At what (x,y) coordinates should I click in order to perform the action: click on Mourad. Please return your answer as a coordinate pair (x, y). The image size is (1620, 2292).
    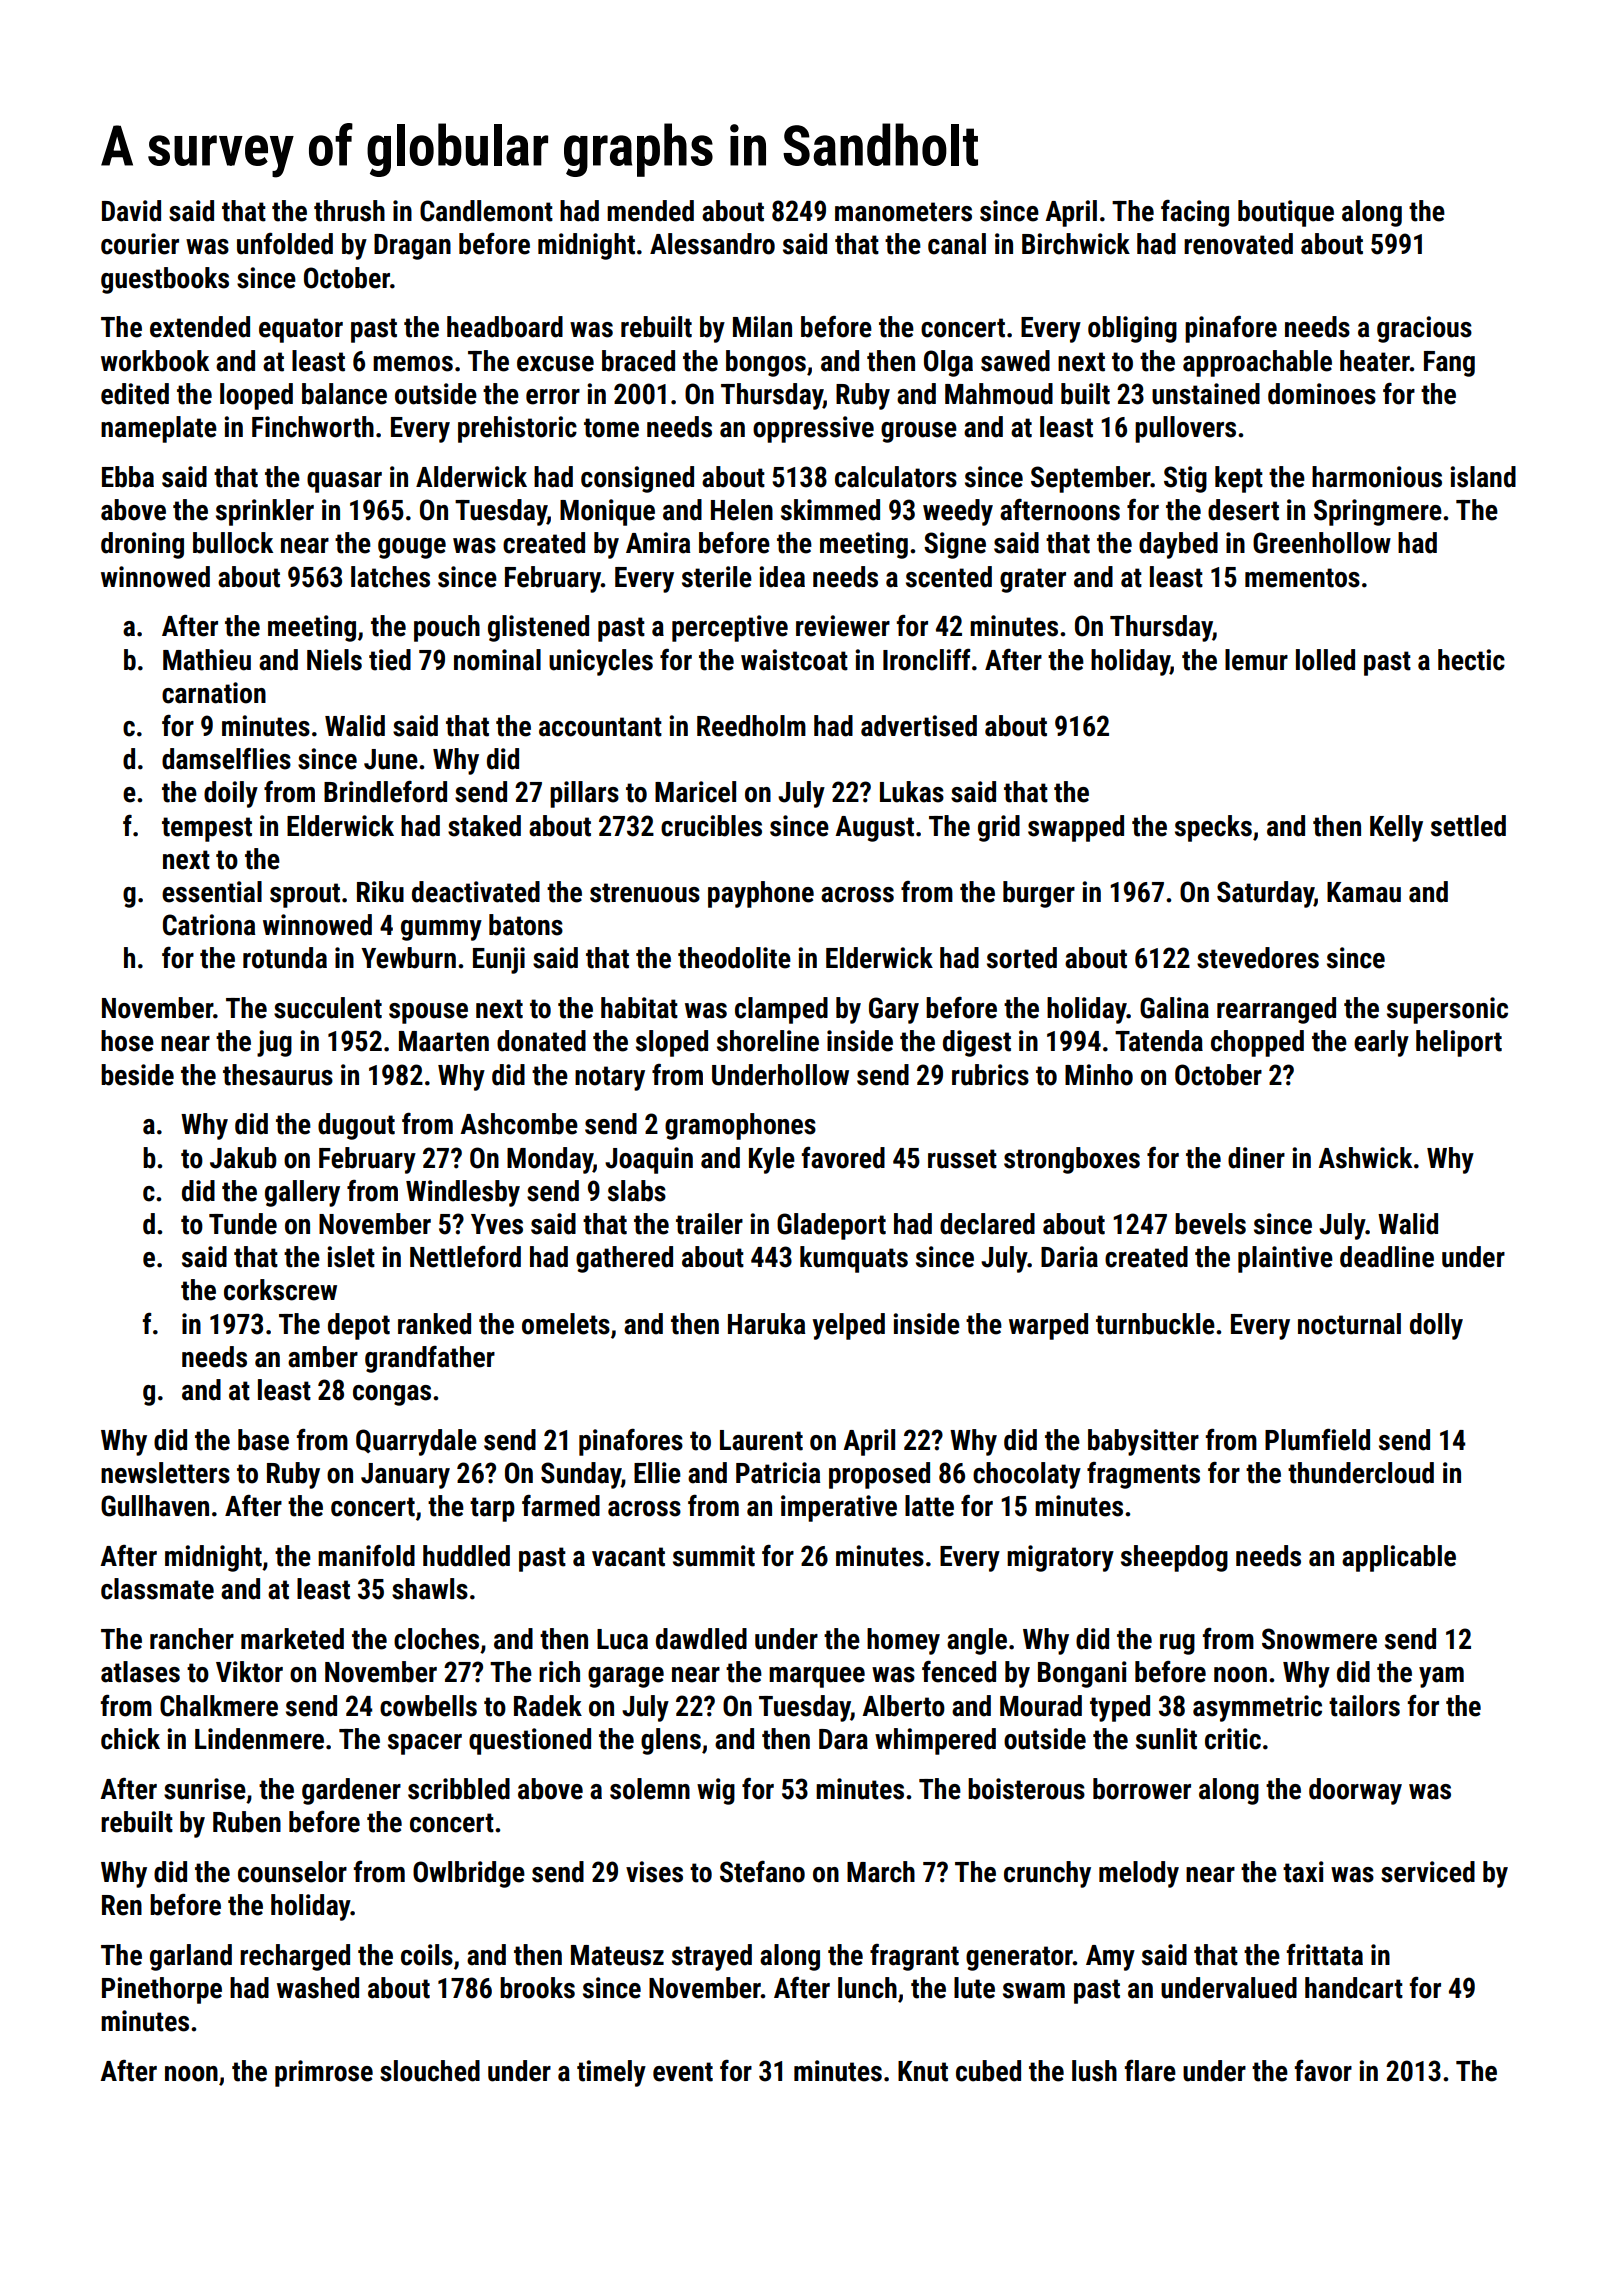
    Looking at the image, I should click on (1041, 1706).
